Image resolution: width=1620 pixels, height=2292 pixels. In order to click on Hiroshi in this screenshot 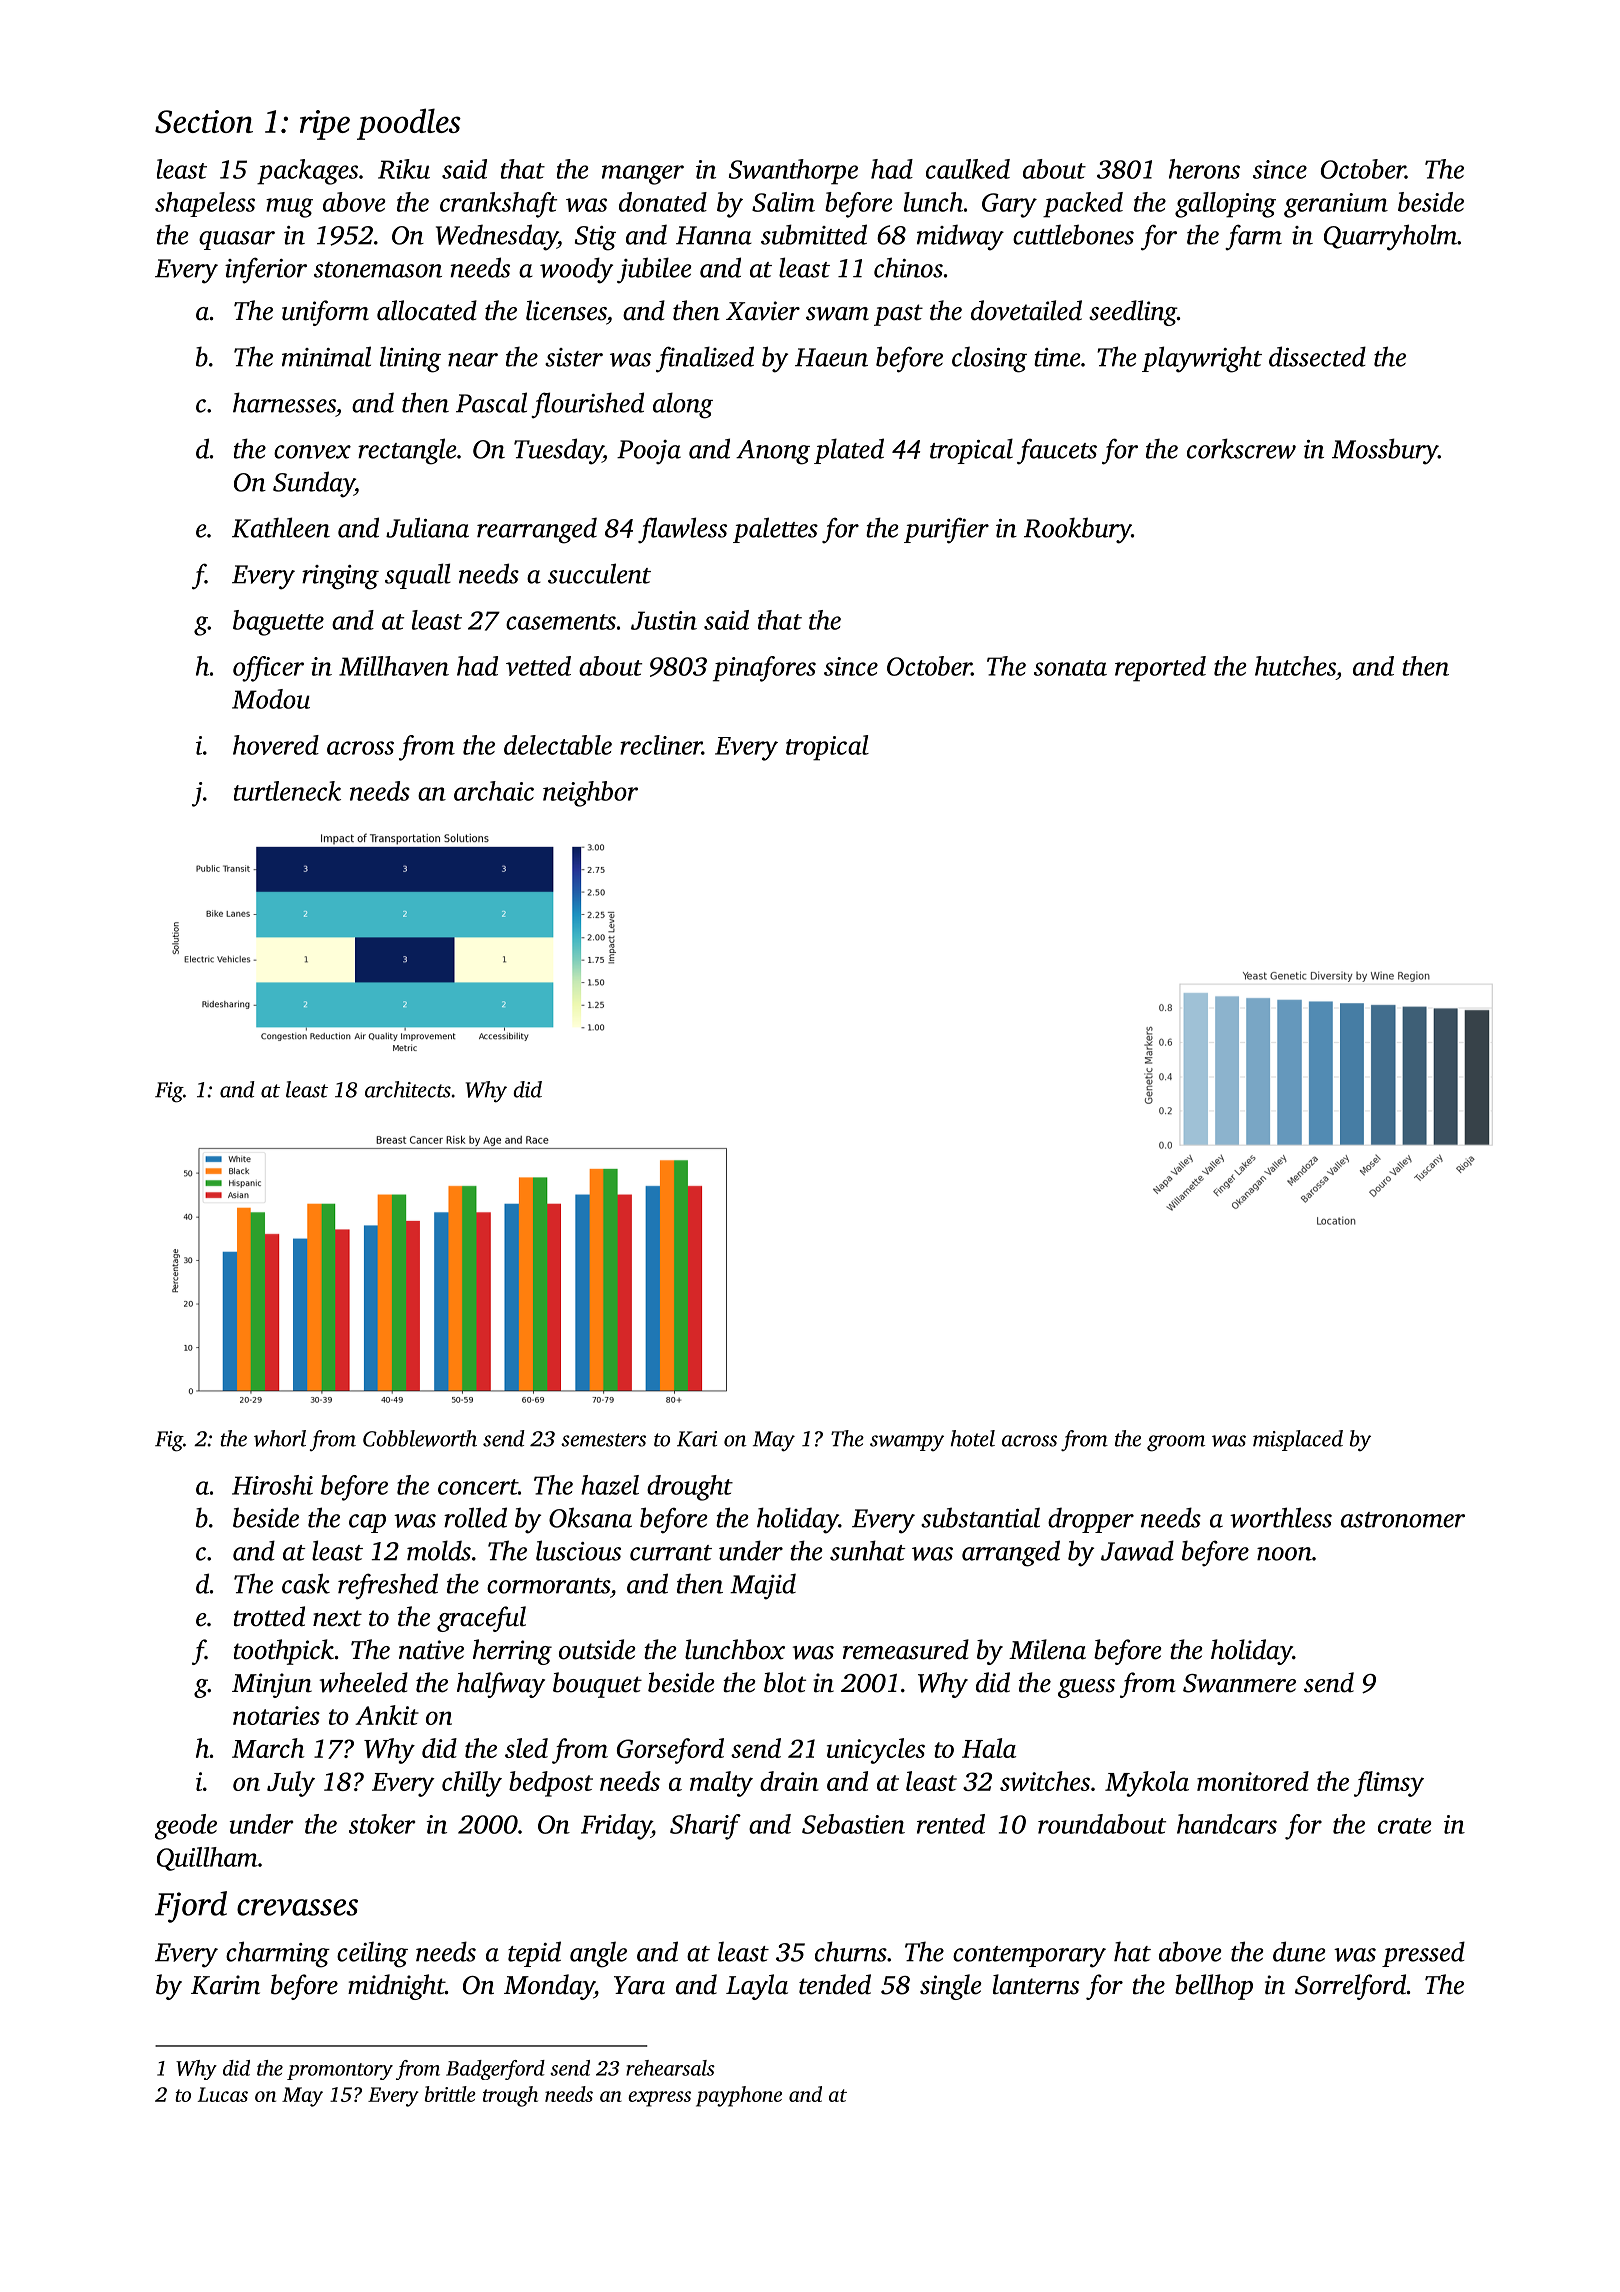, I will do `click(272, 1485)`.
